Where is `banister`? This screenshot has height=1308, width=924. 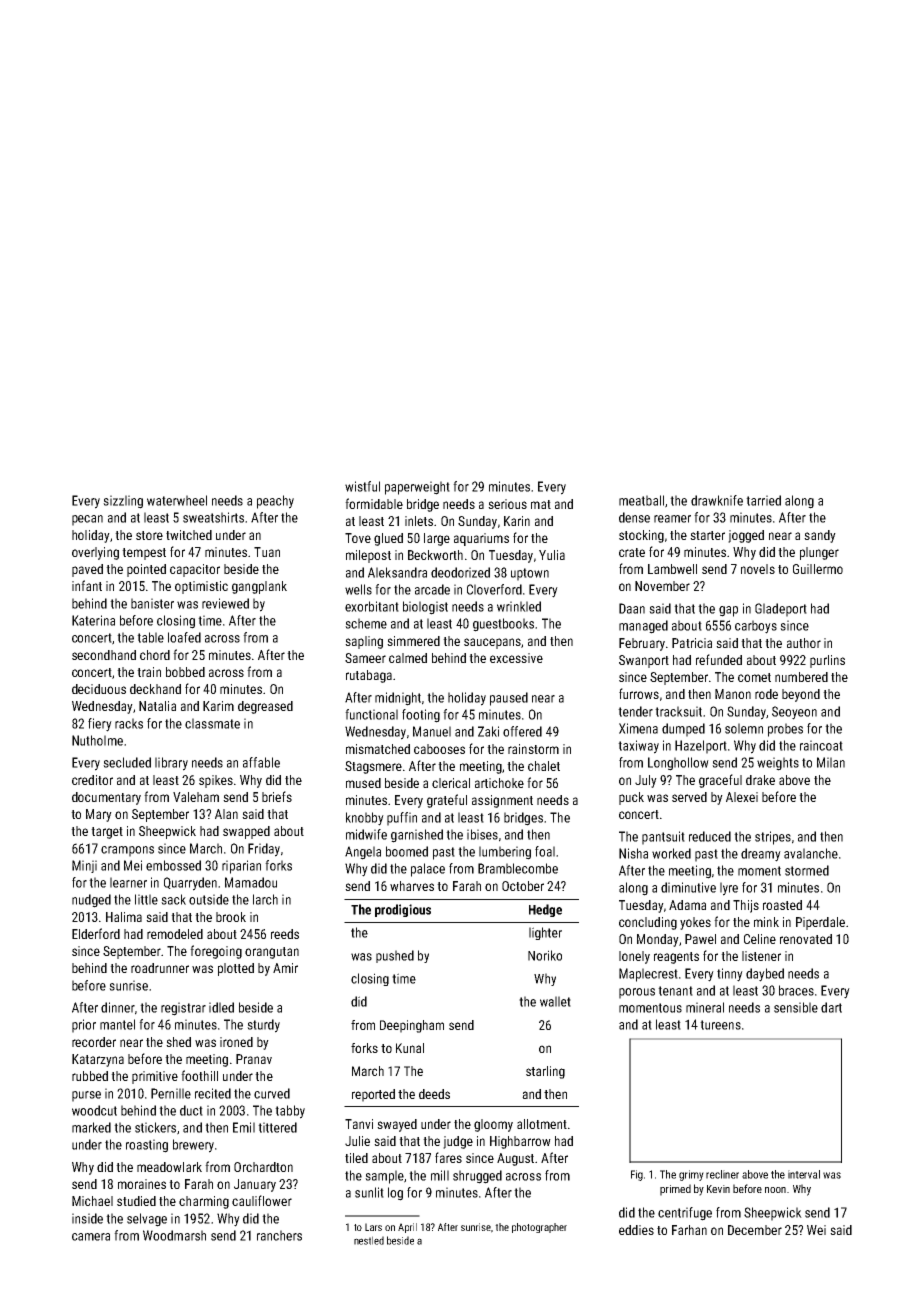
banister is located at coordinates (152, 603).
